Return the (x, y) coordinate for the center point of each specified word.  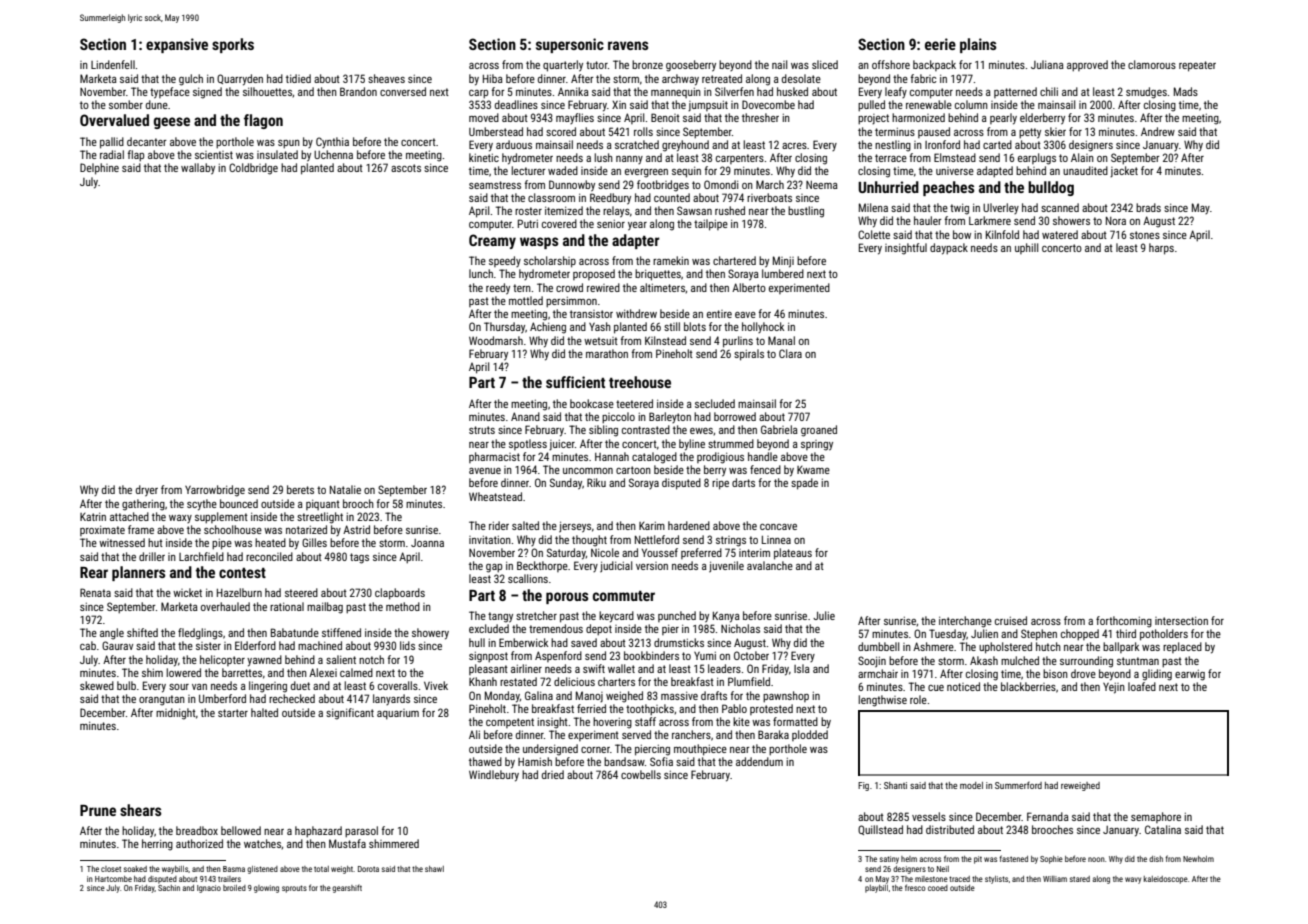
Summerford (1018, 785)
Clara (790, 353)
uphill (1026, 248)
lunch (481, 273)
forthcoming (1124, 622)
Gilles (314, 542)
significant (350, 714)
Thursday (504, 328)
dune (157, 104)
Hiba (493, 78)
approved (1087, 66)
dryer (147, 491)
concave (778, 527)
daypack (949, 249)
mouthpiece (700, 750)
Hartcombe (113, 879)
